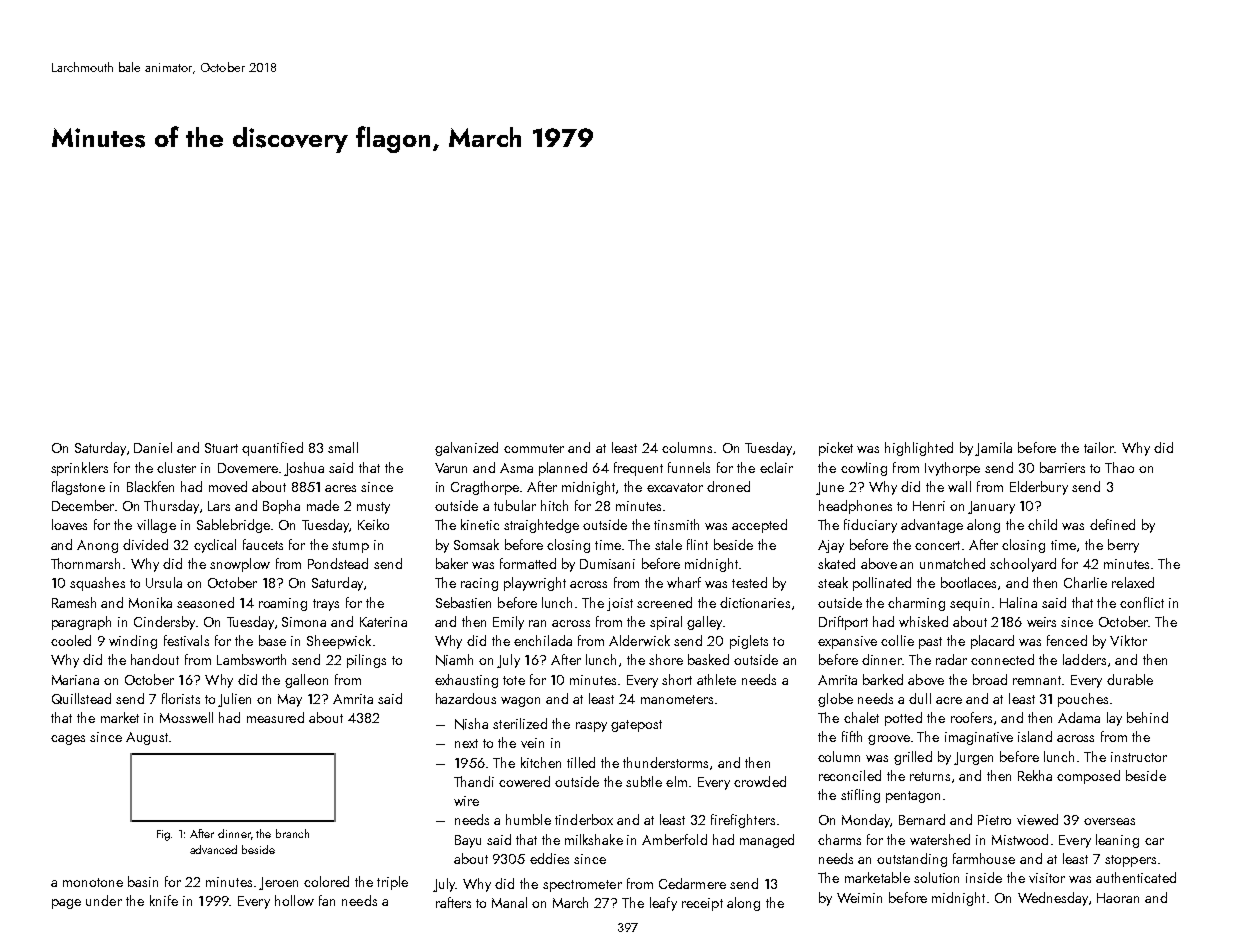 This screenshot has width=1233, height=952. What do you see at coordinates (1139, 757) in the screenshot?
I see `instructor` at bounding box center [1139, 757].
